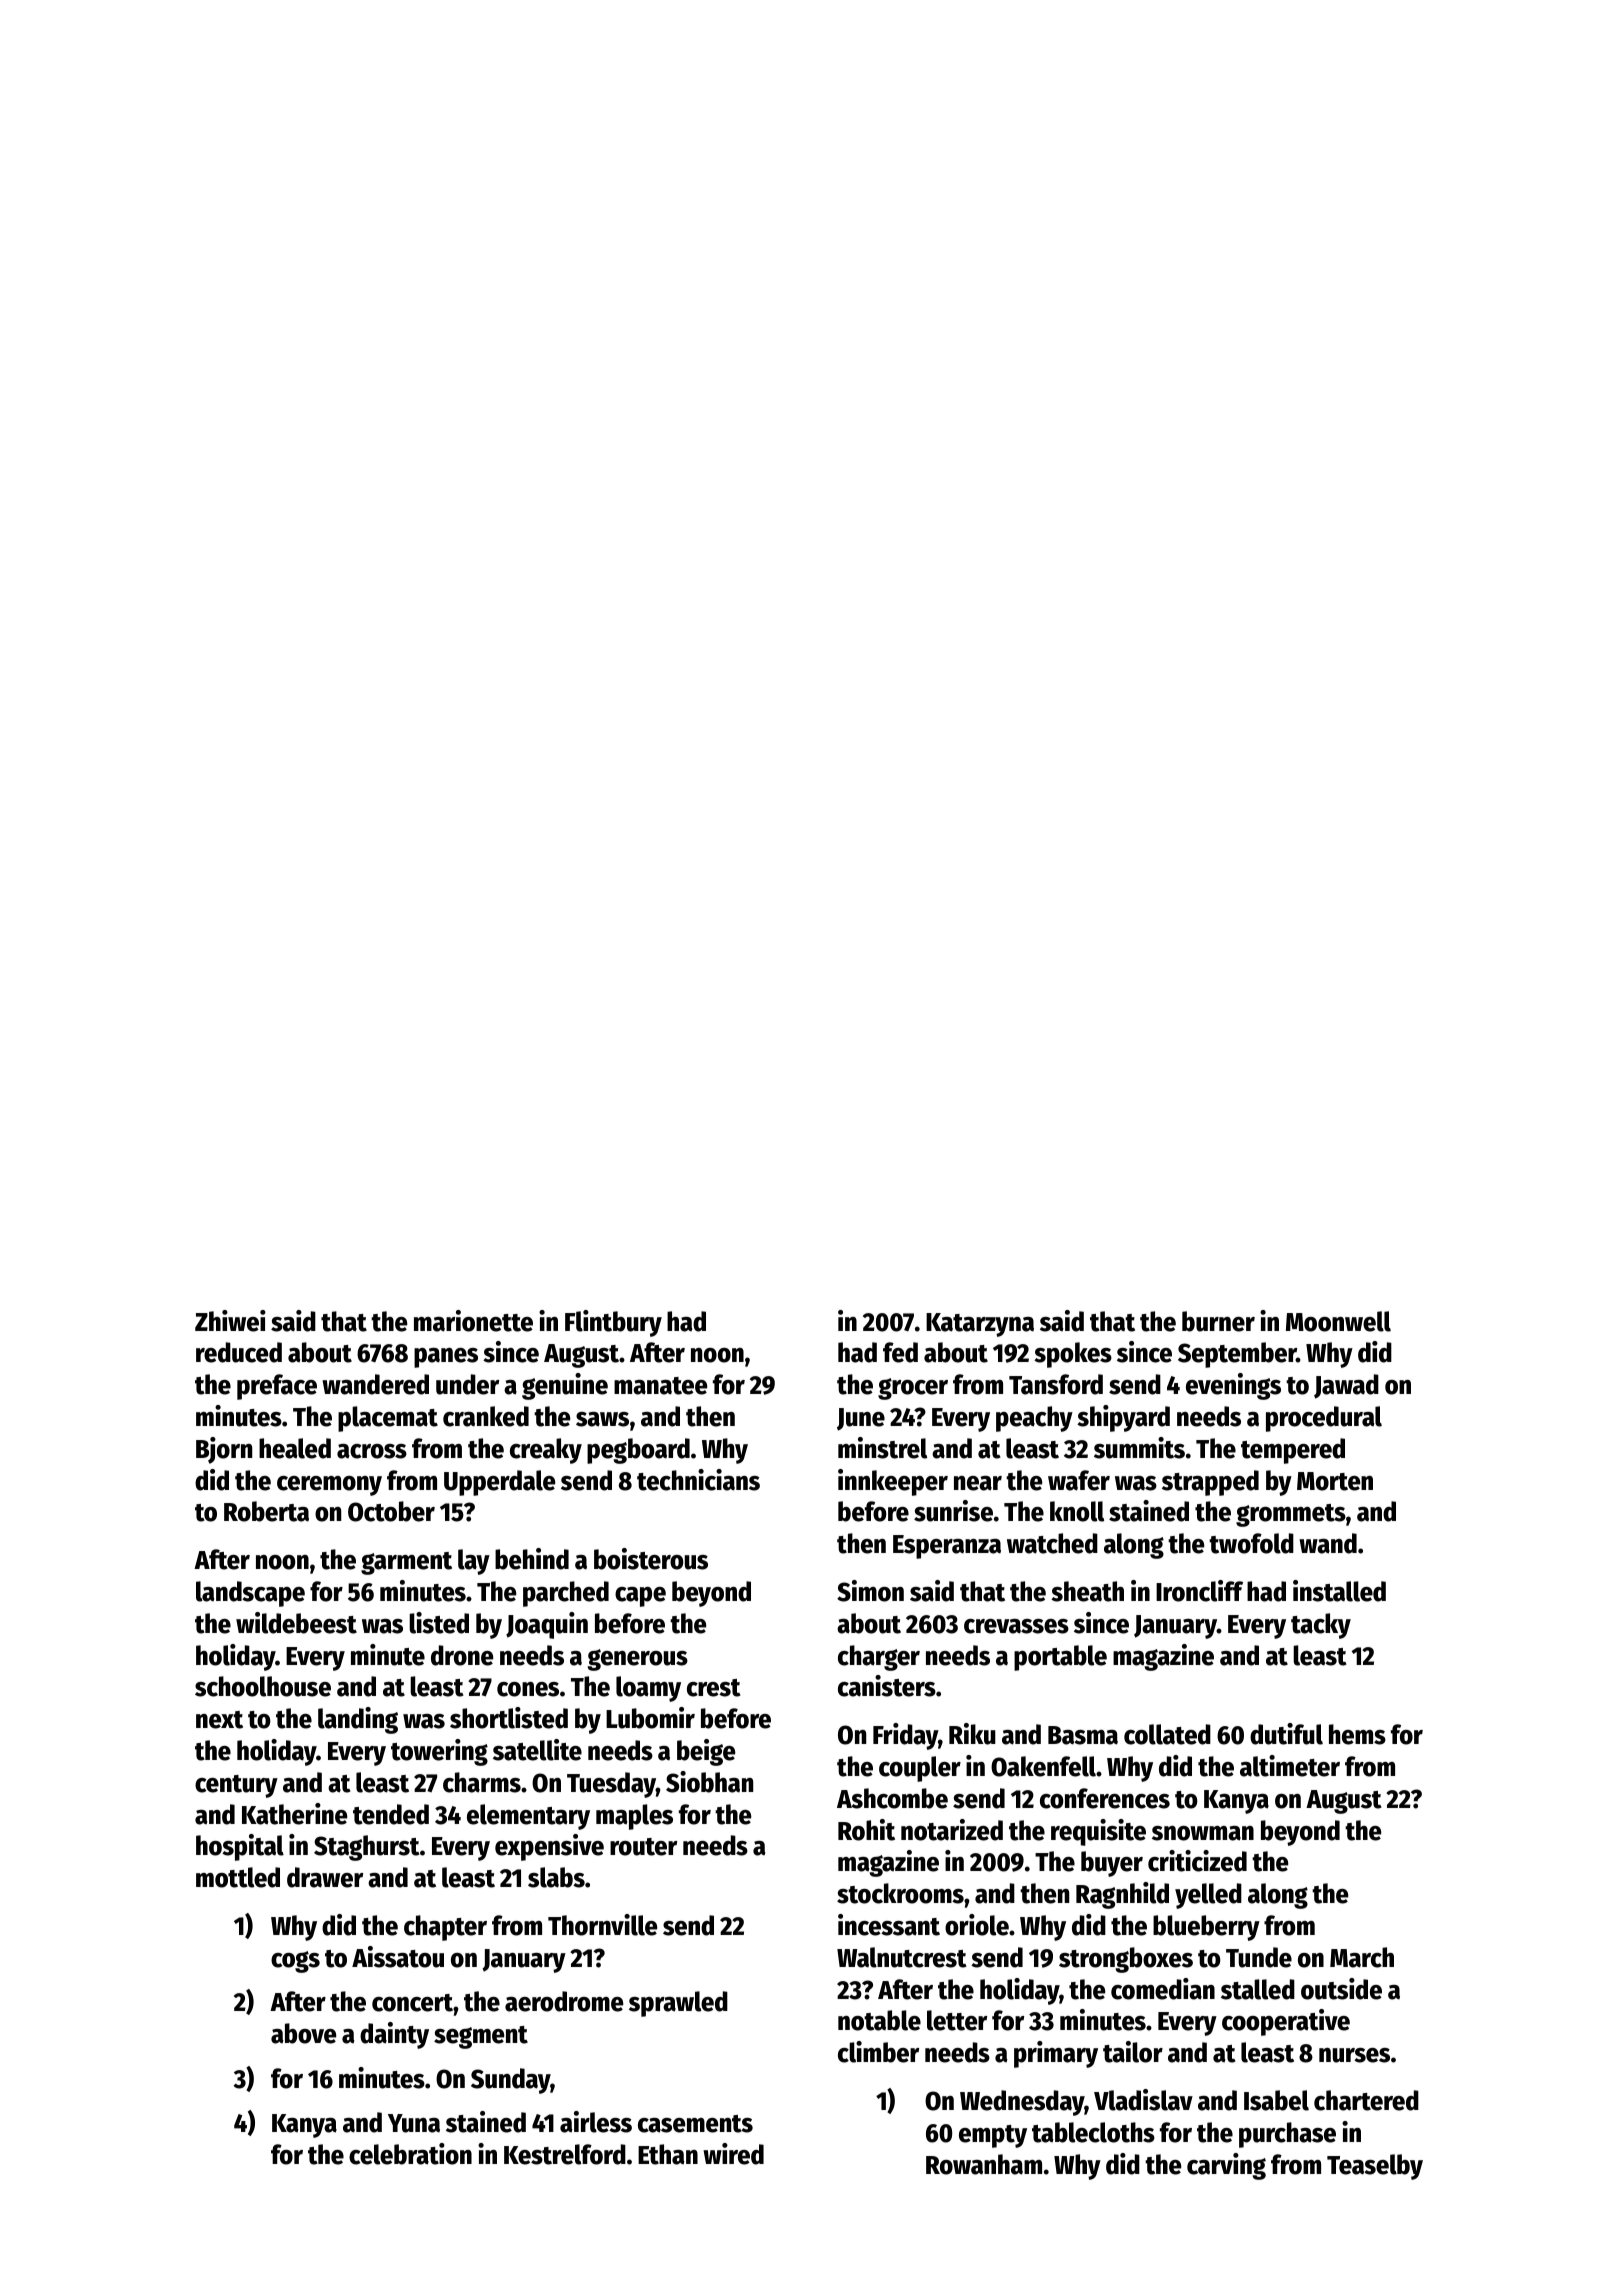  What do you see at coordinates (482, 1782) in the screenshot?
I see `charms` at bounding box center [482, 1782].
